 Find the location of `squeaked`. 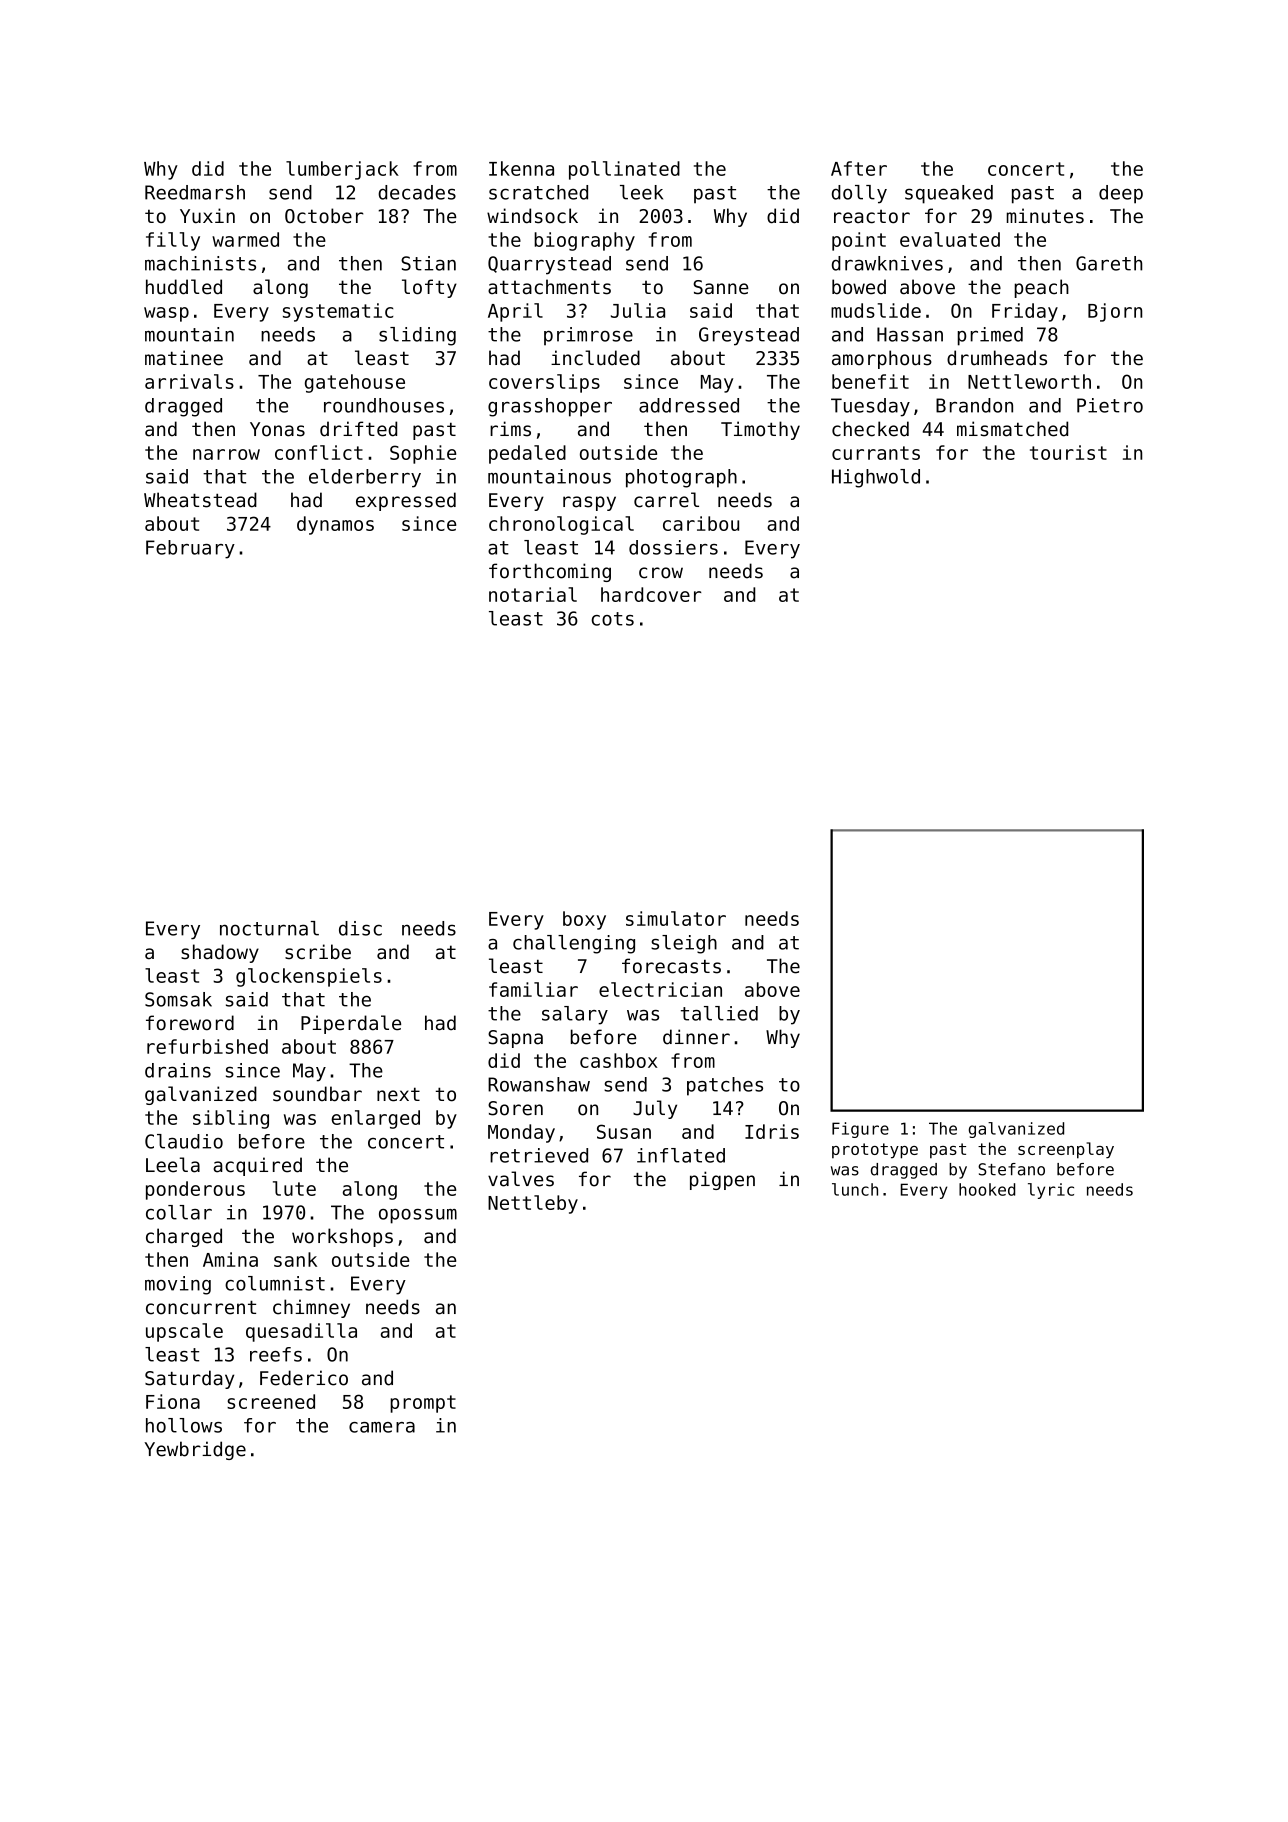

squeaked is located at coordinates (949, 194).
